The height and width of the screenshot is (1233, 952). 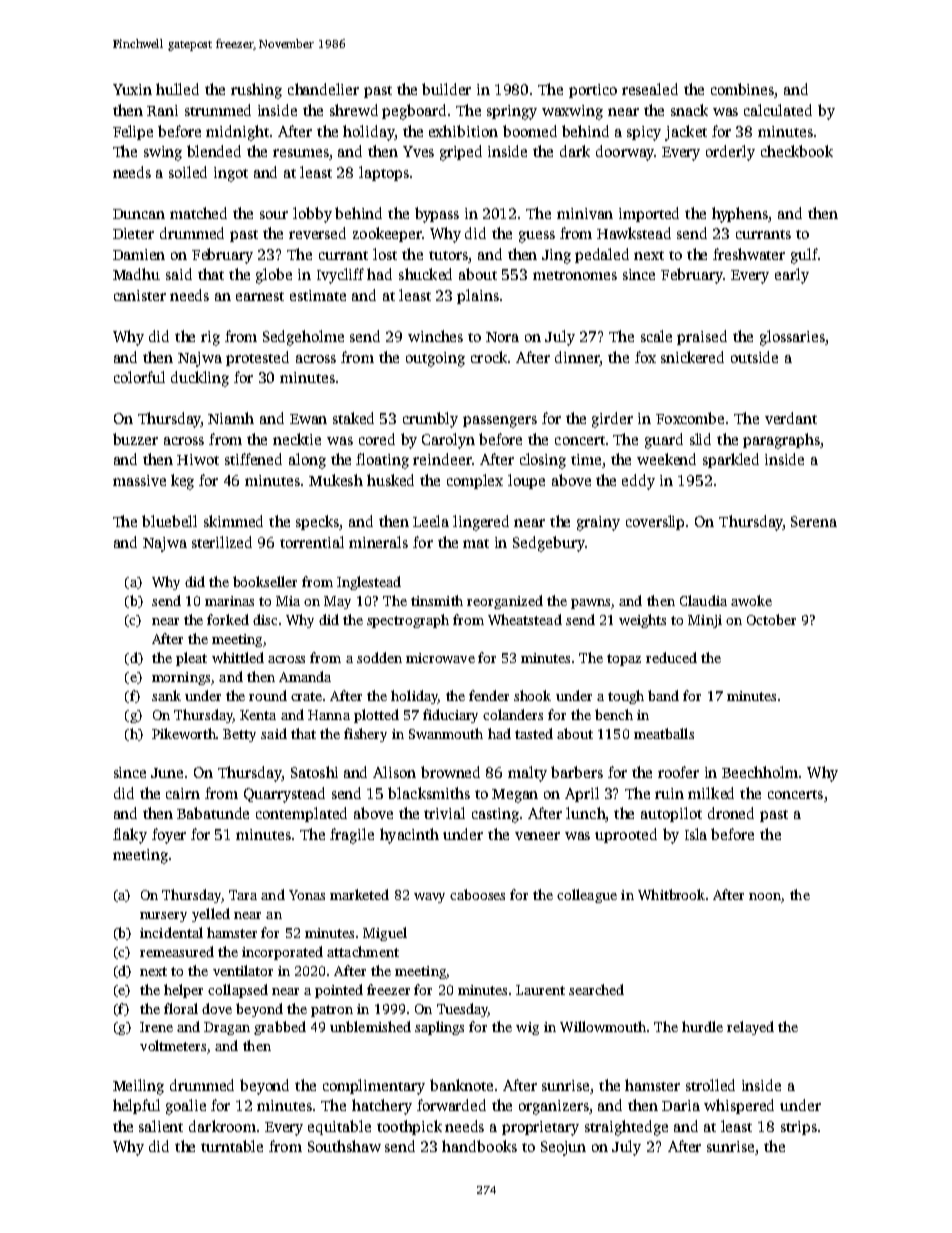 I want to click on gulf, so click(x=804, y=256).
